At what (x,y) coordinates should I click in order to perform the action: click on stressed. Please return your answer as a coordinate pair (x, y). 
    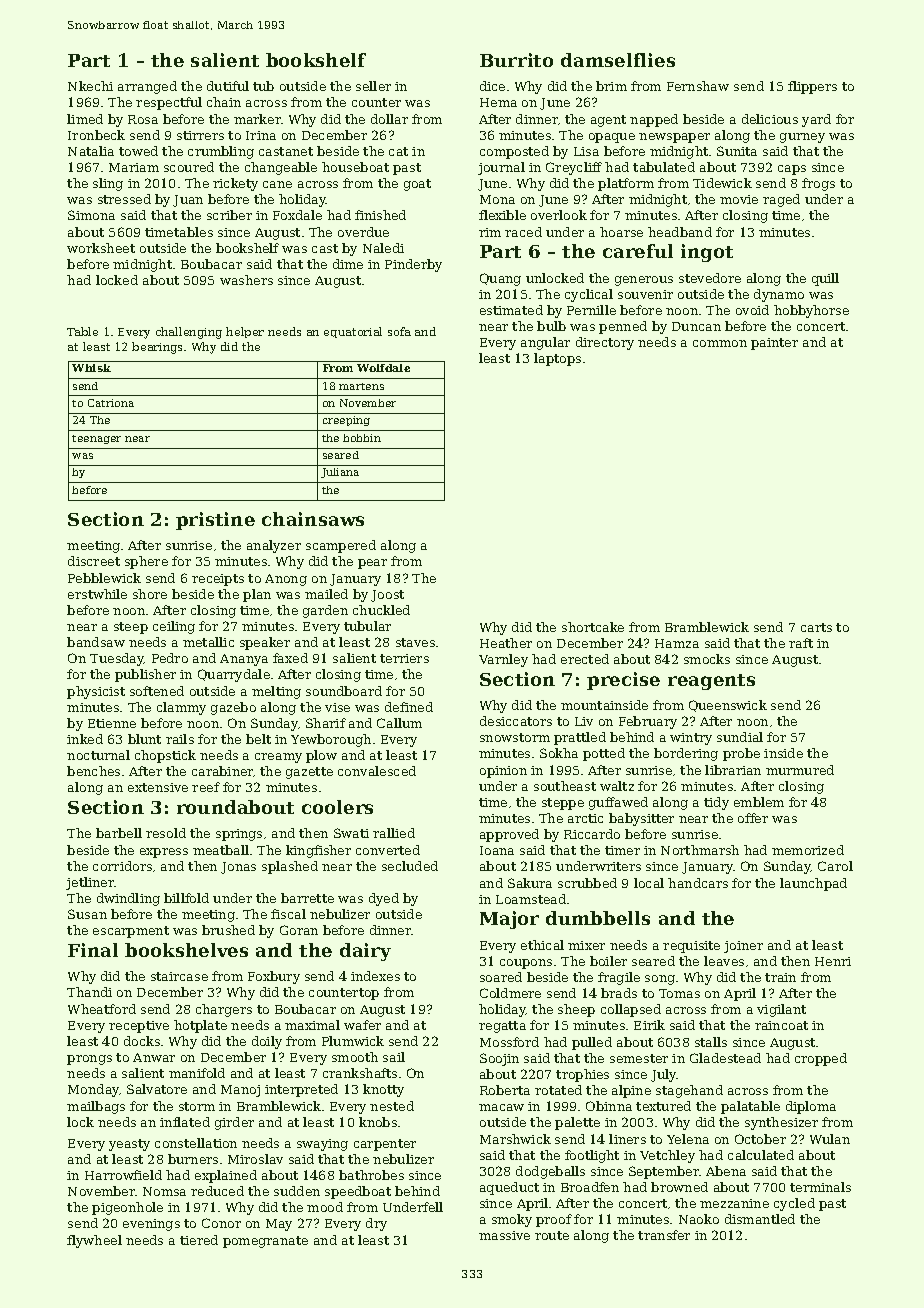
    Looking at the image, I should click on (124, 199).
